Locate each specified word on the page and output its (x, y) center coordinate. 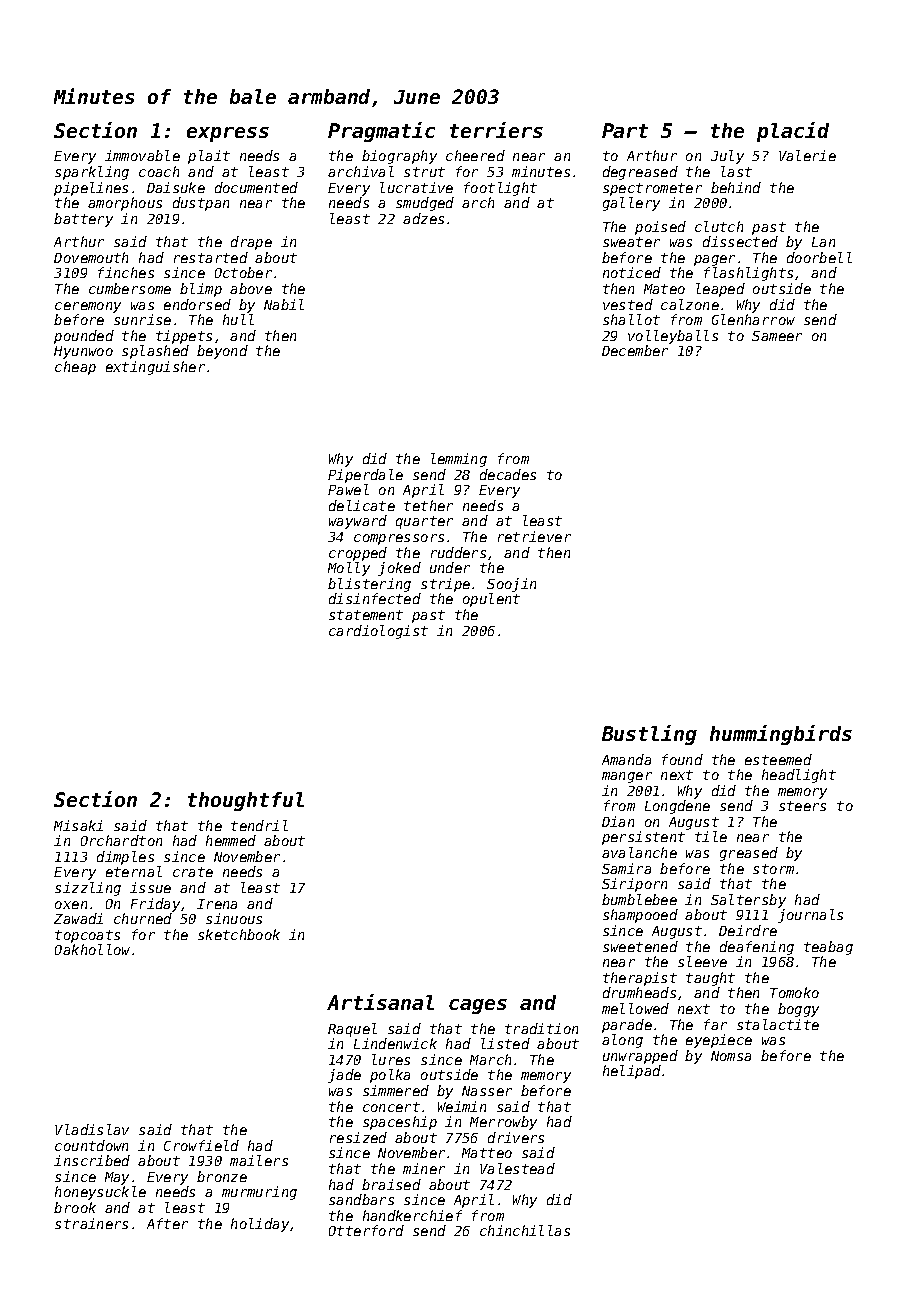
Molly (349, 569)
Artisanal (380, 1002)
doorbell (819, 257)
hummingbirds (781, 735)
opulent (491, 600)
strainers (91, 1223)
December (635, 350)
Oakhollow (92, 949)
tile (711, 836)
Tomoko (794, 992)
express (228, 134)
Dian (618, 821)
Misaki (78, 825)
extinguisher (155, 368)
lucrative (416, 187)
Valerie (807, 155)
